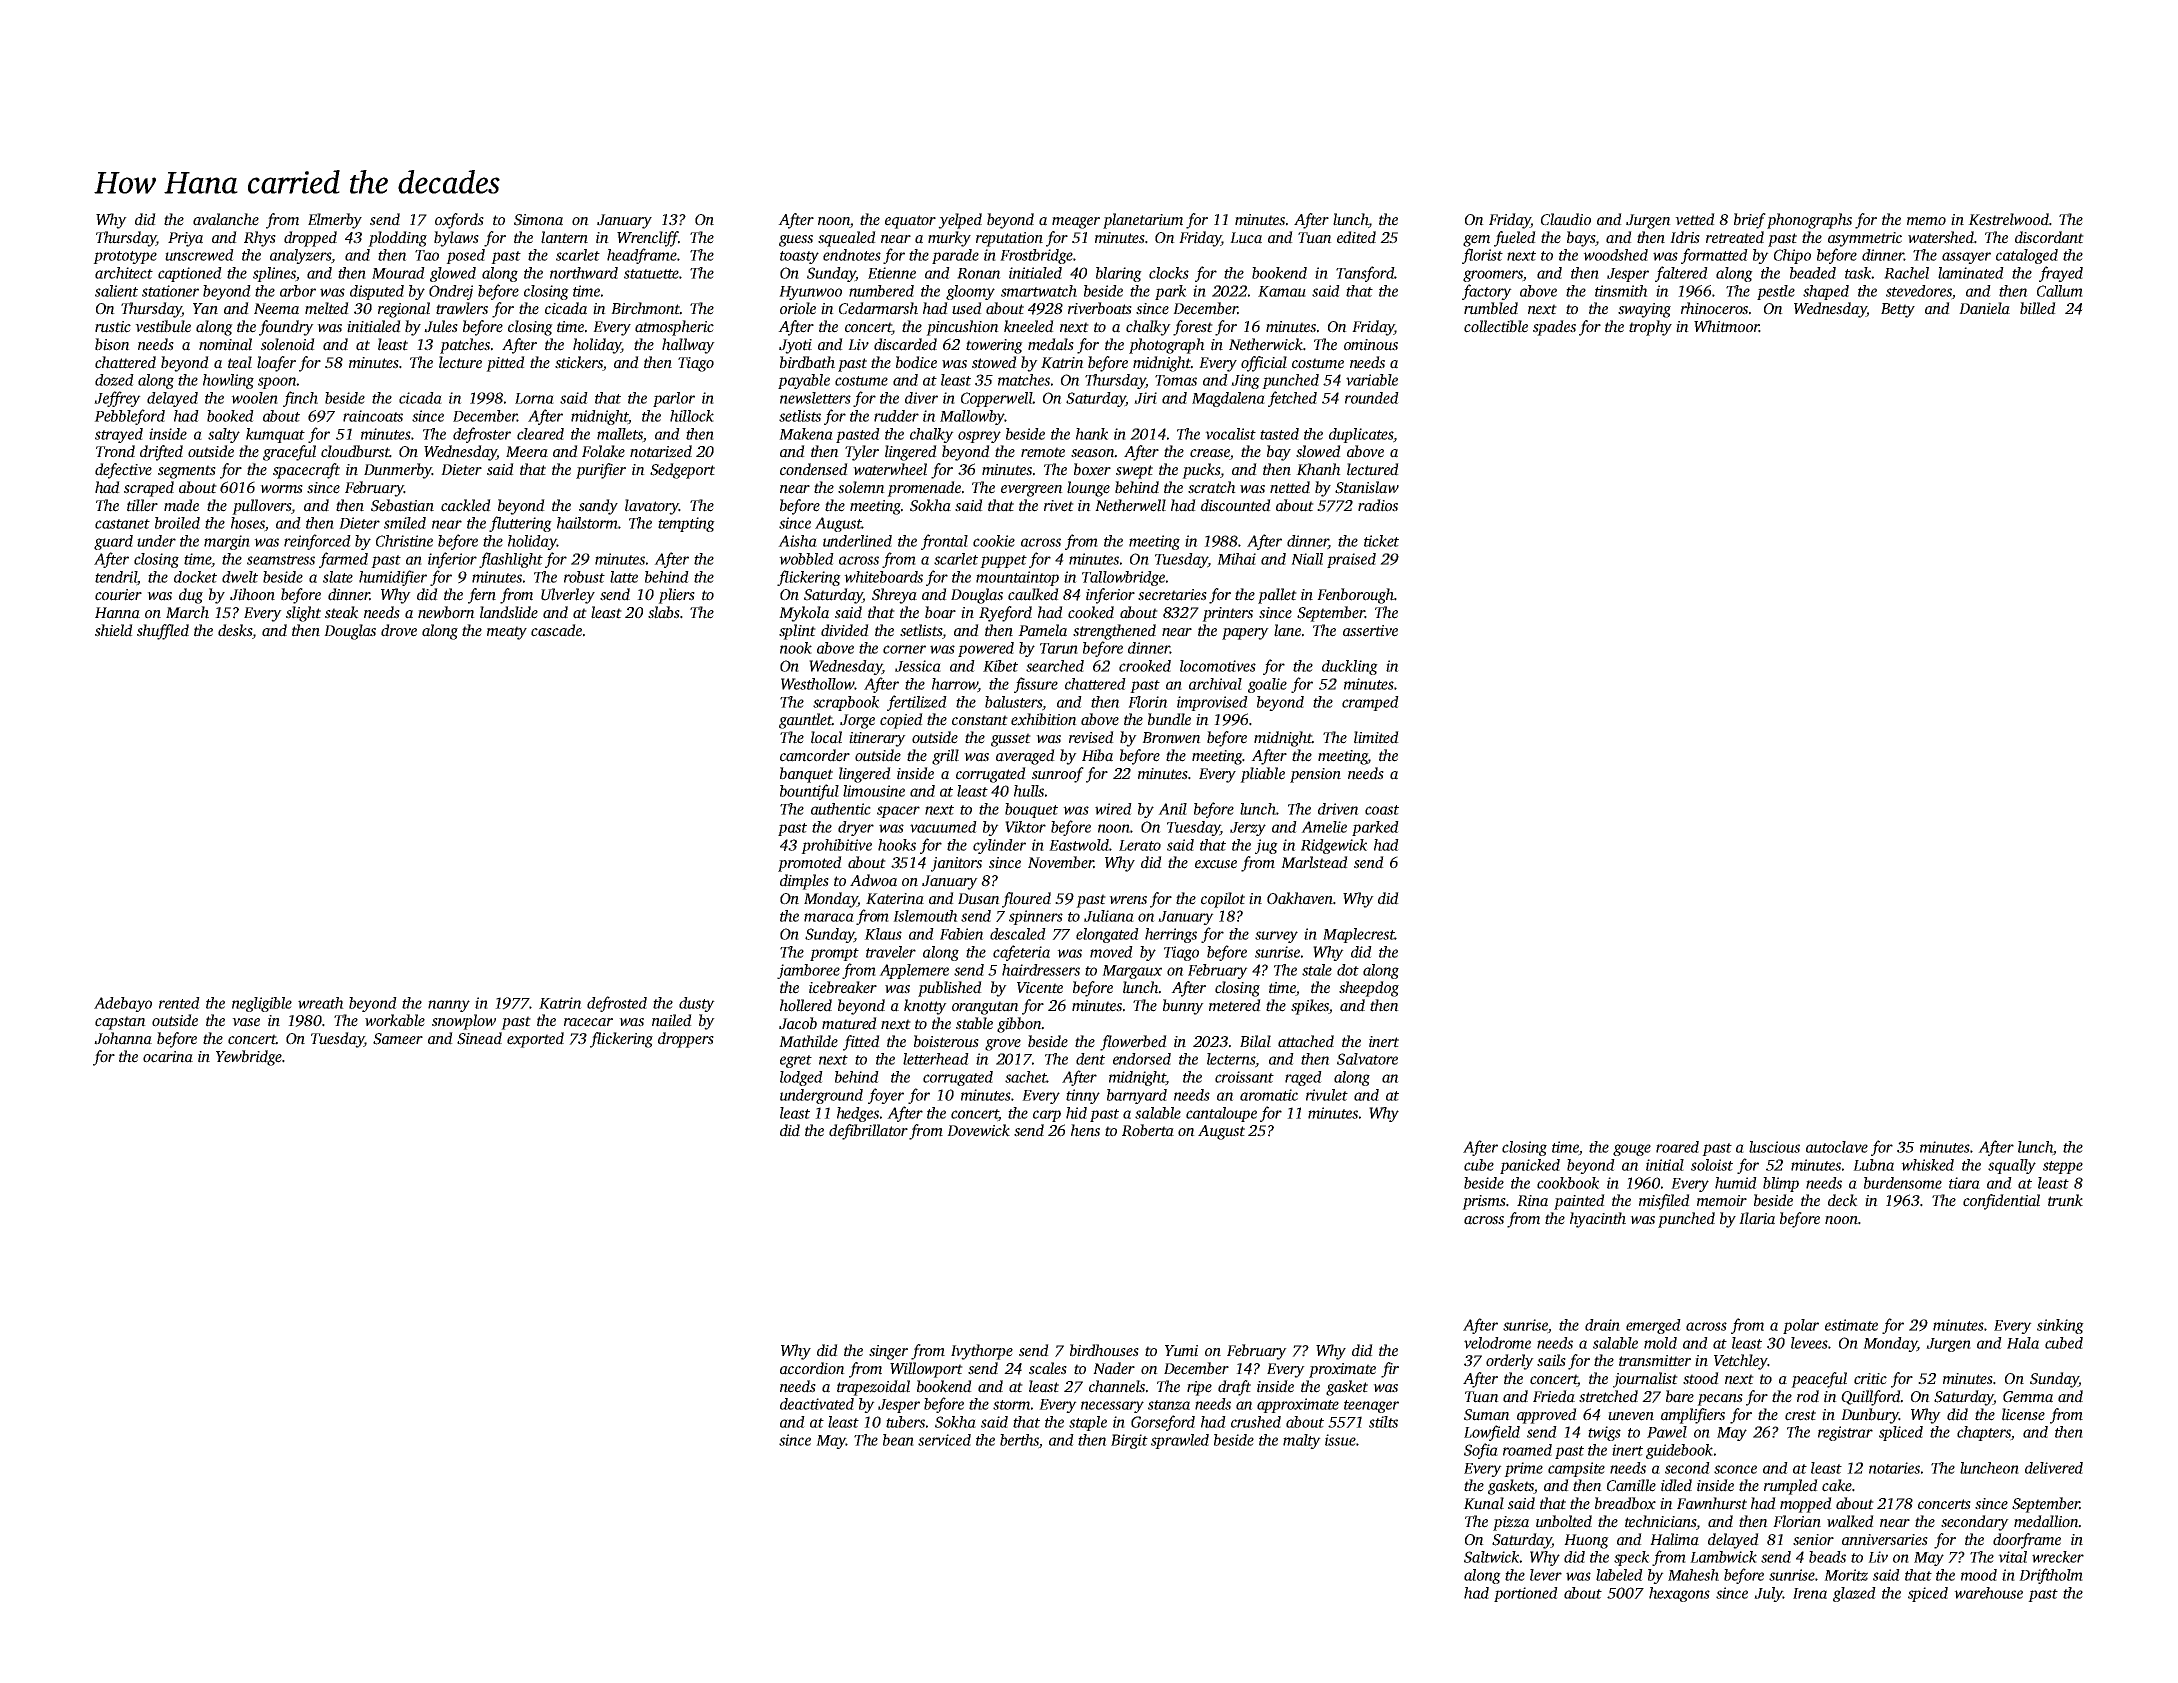 The width and height of the page is (2178, 1683). I want to click on icebreaker, so click(843, 987).
